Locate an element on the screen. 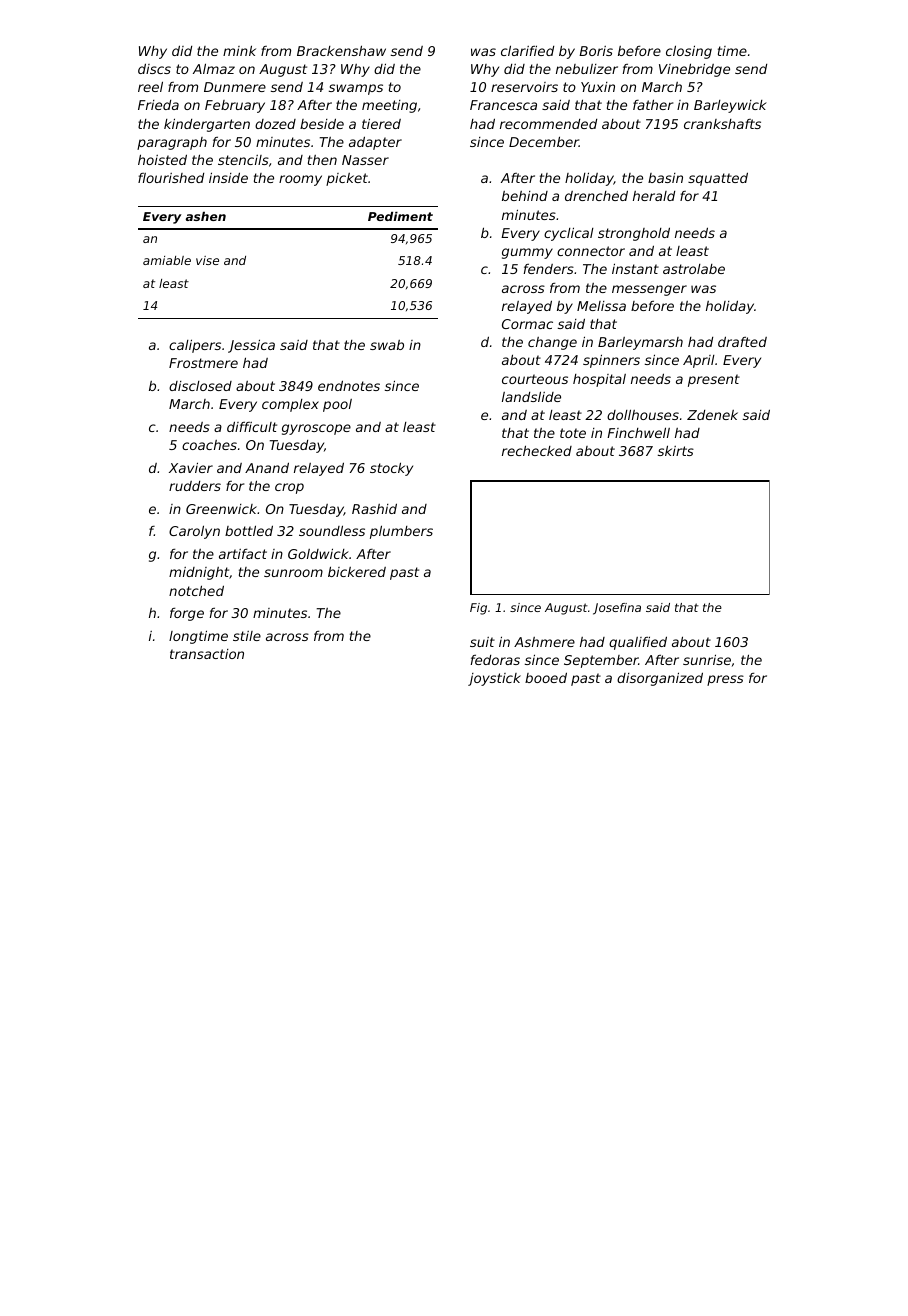  Yuxin is located at coordinates (598, 87).
